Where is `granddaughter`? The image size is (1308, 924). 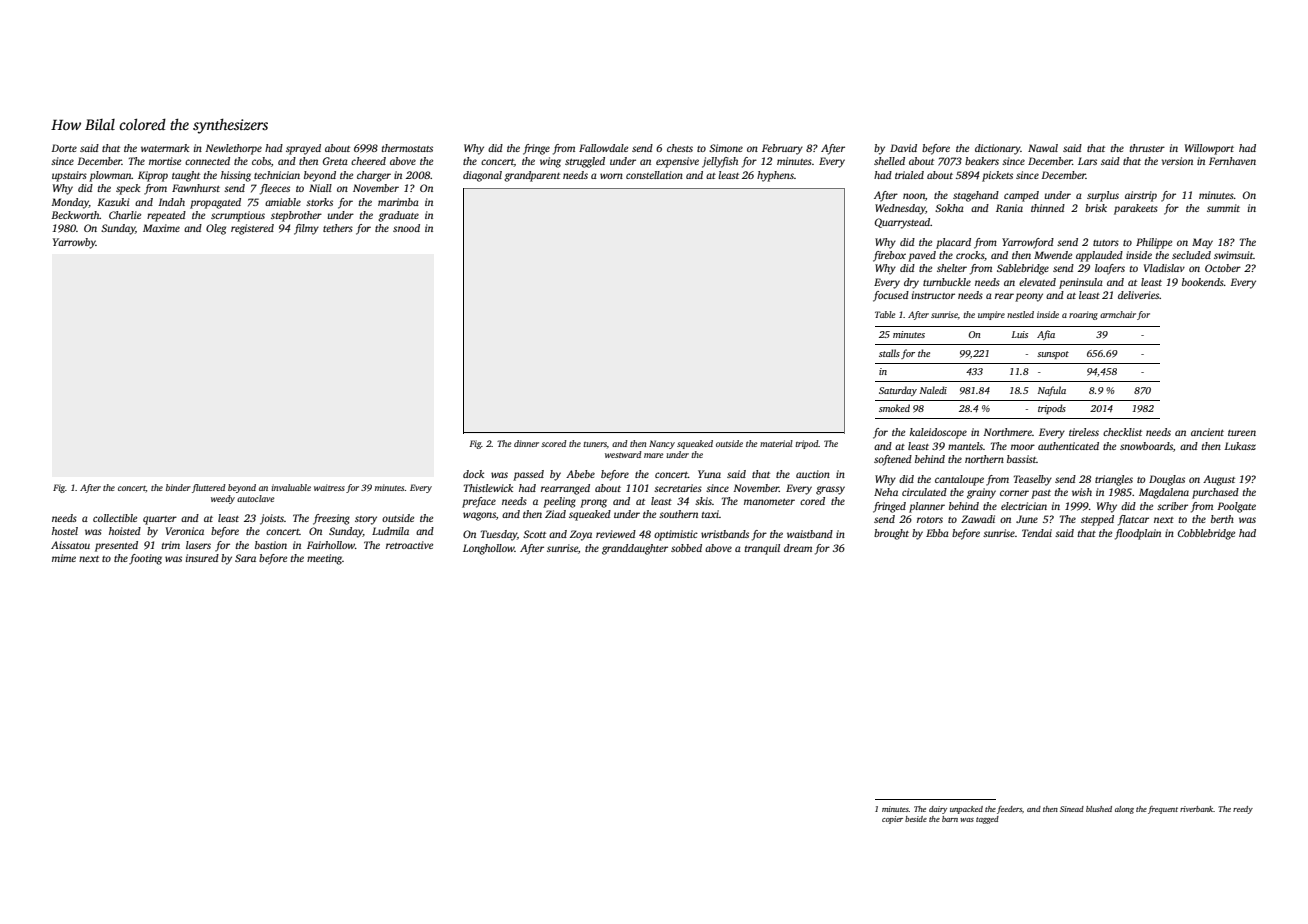
granddaughter is located at coordinates (635, 549).
